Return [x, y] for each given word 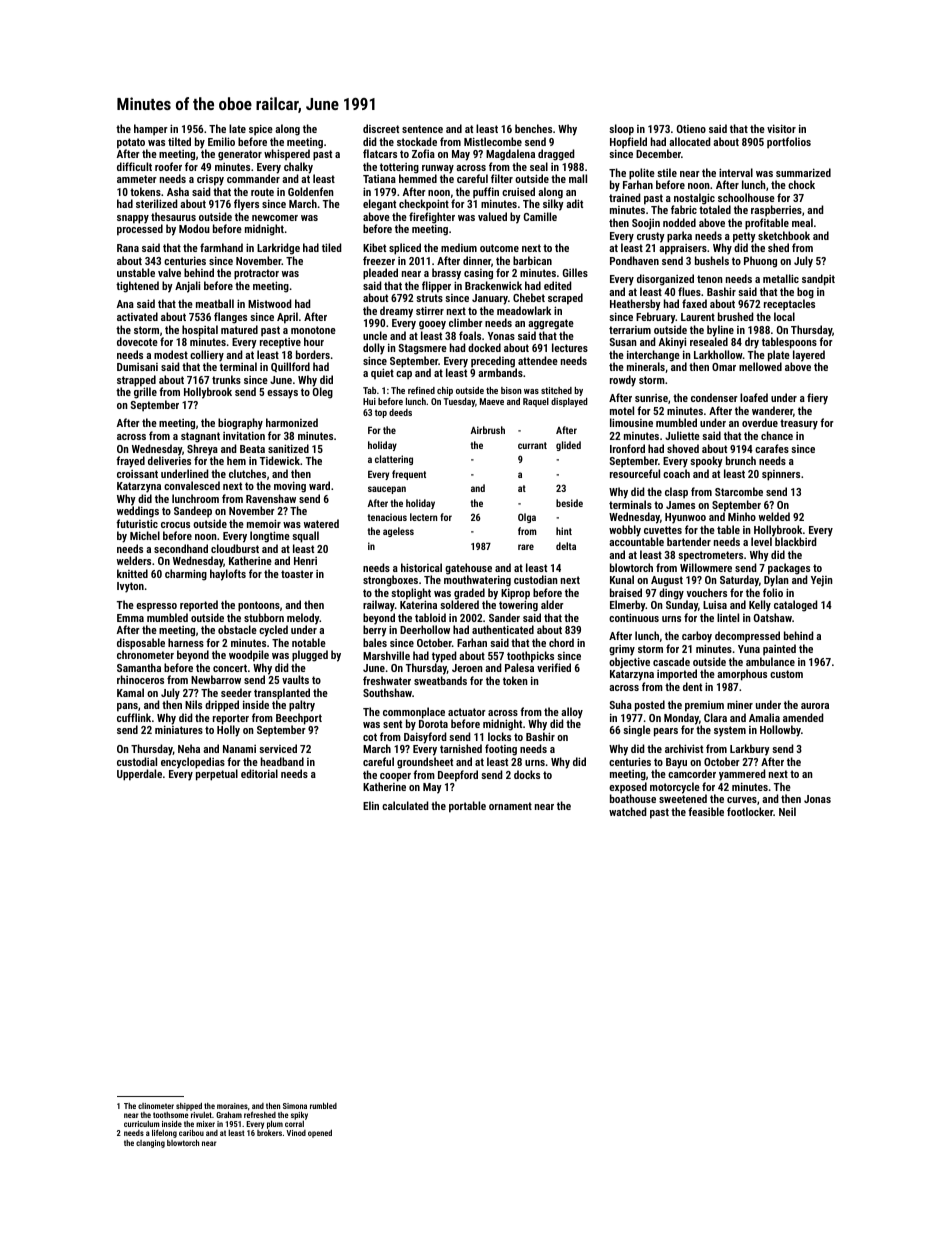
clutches [247, 473]
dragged [556, 155]
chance [777, 435]
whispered [287, 155]
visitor [781, 128]
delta [566, 546]
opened [320, 1133]
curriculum [142, 1124]
